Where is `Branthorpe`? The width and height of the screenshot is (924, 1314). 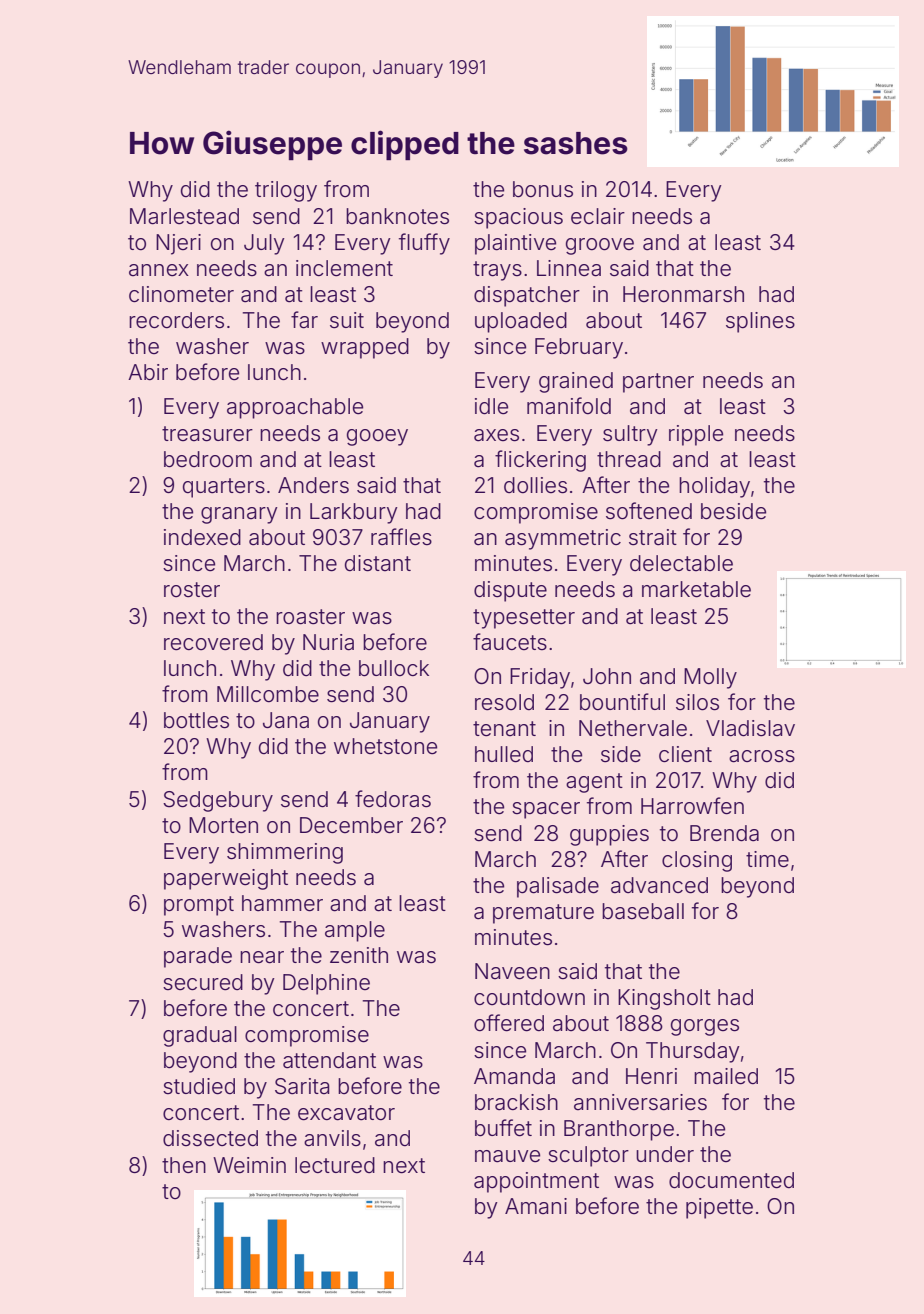 Branthorpe is located at coordinates (619, 1130).
